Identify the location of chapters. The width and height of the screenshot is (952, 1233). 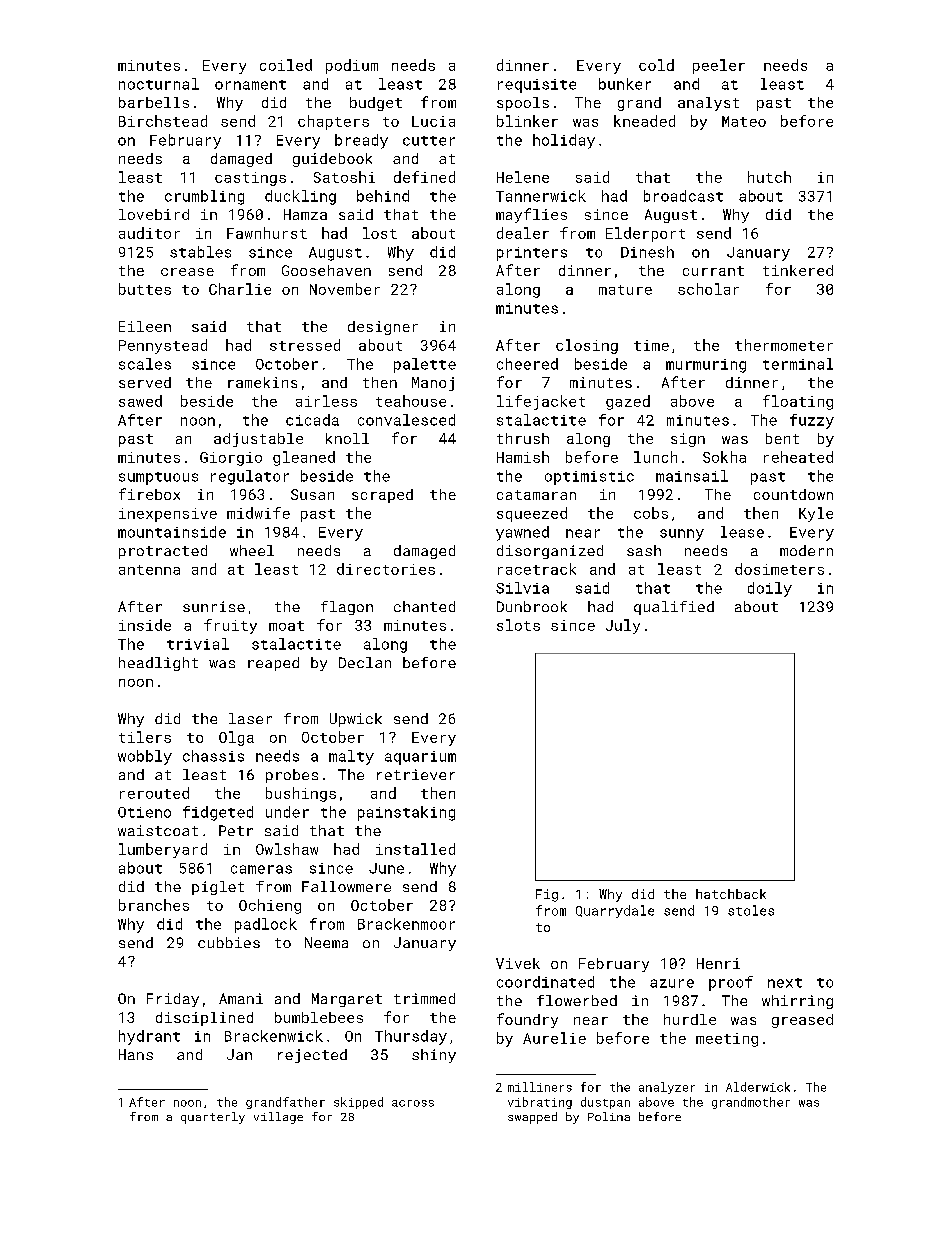
(333, 122).
